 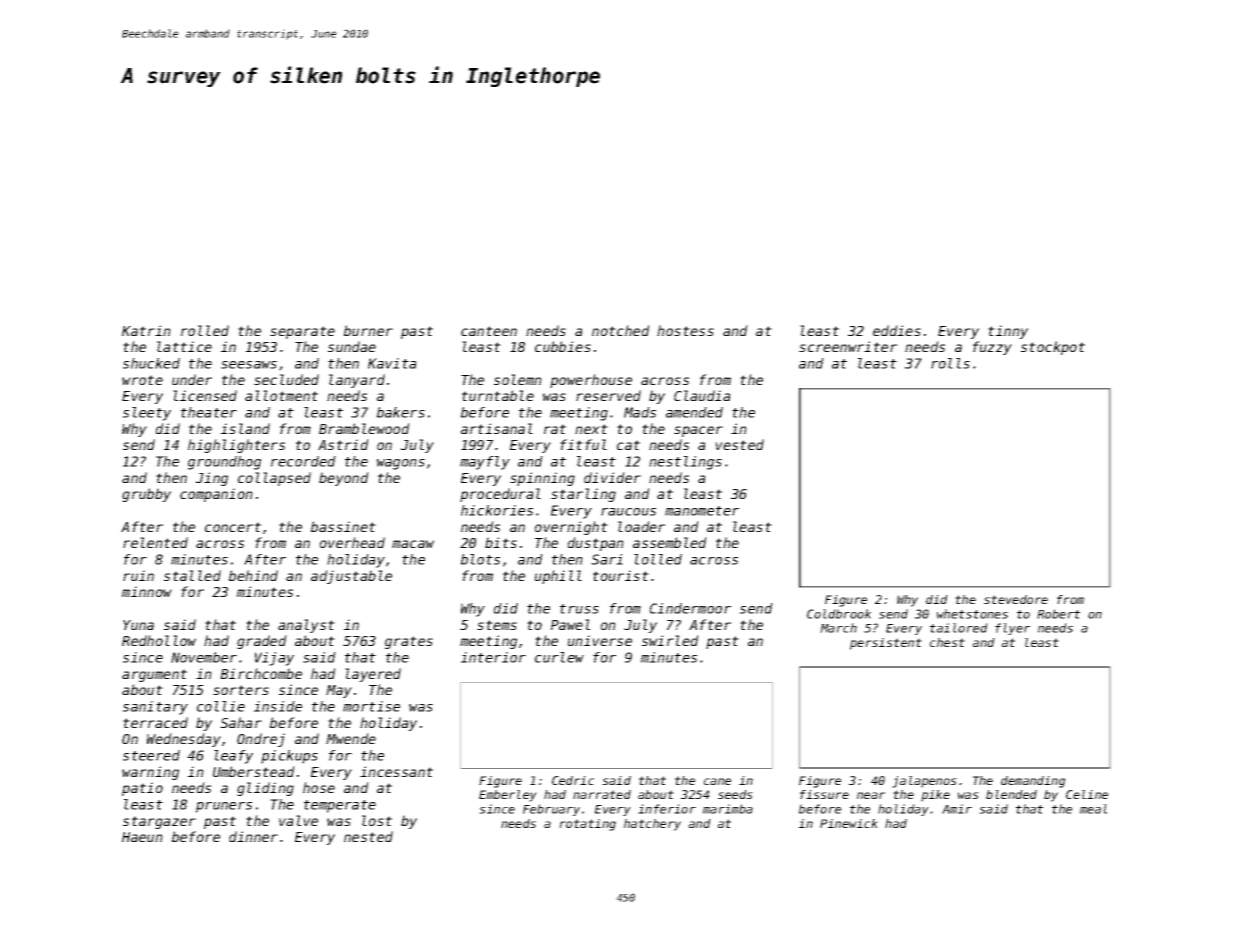 I want to click on tinny, so click(x=1008, y=332).
